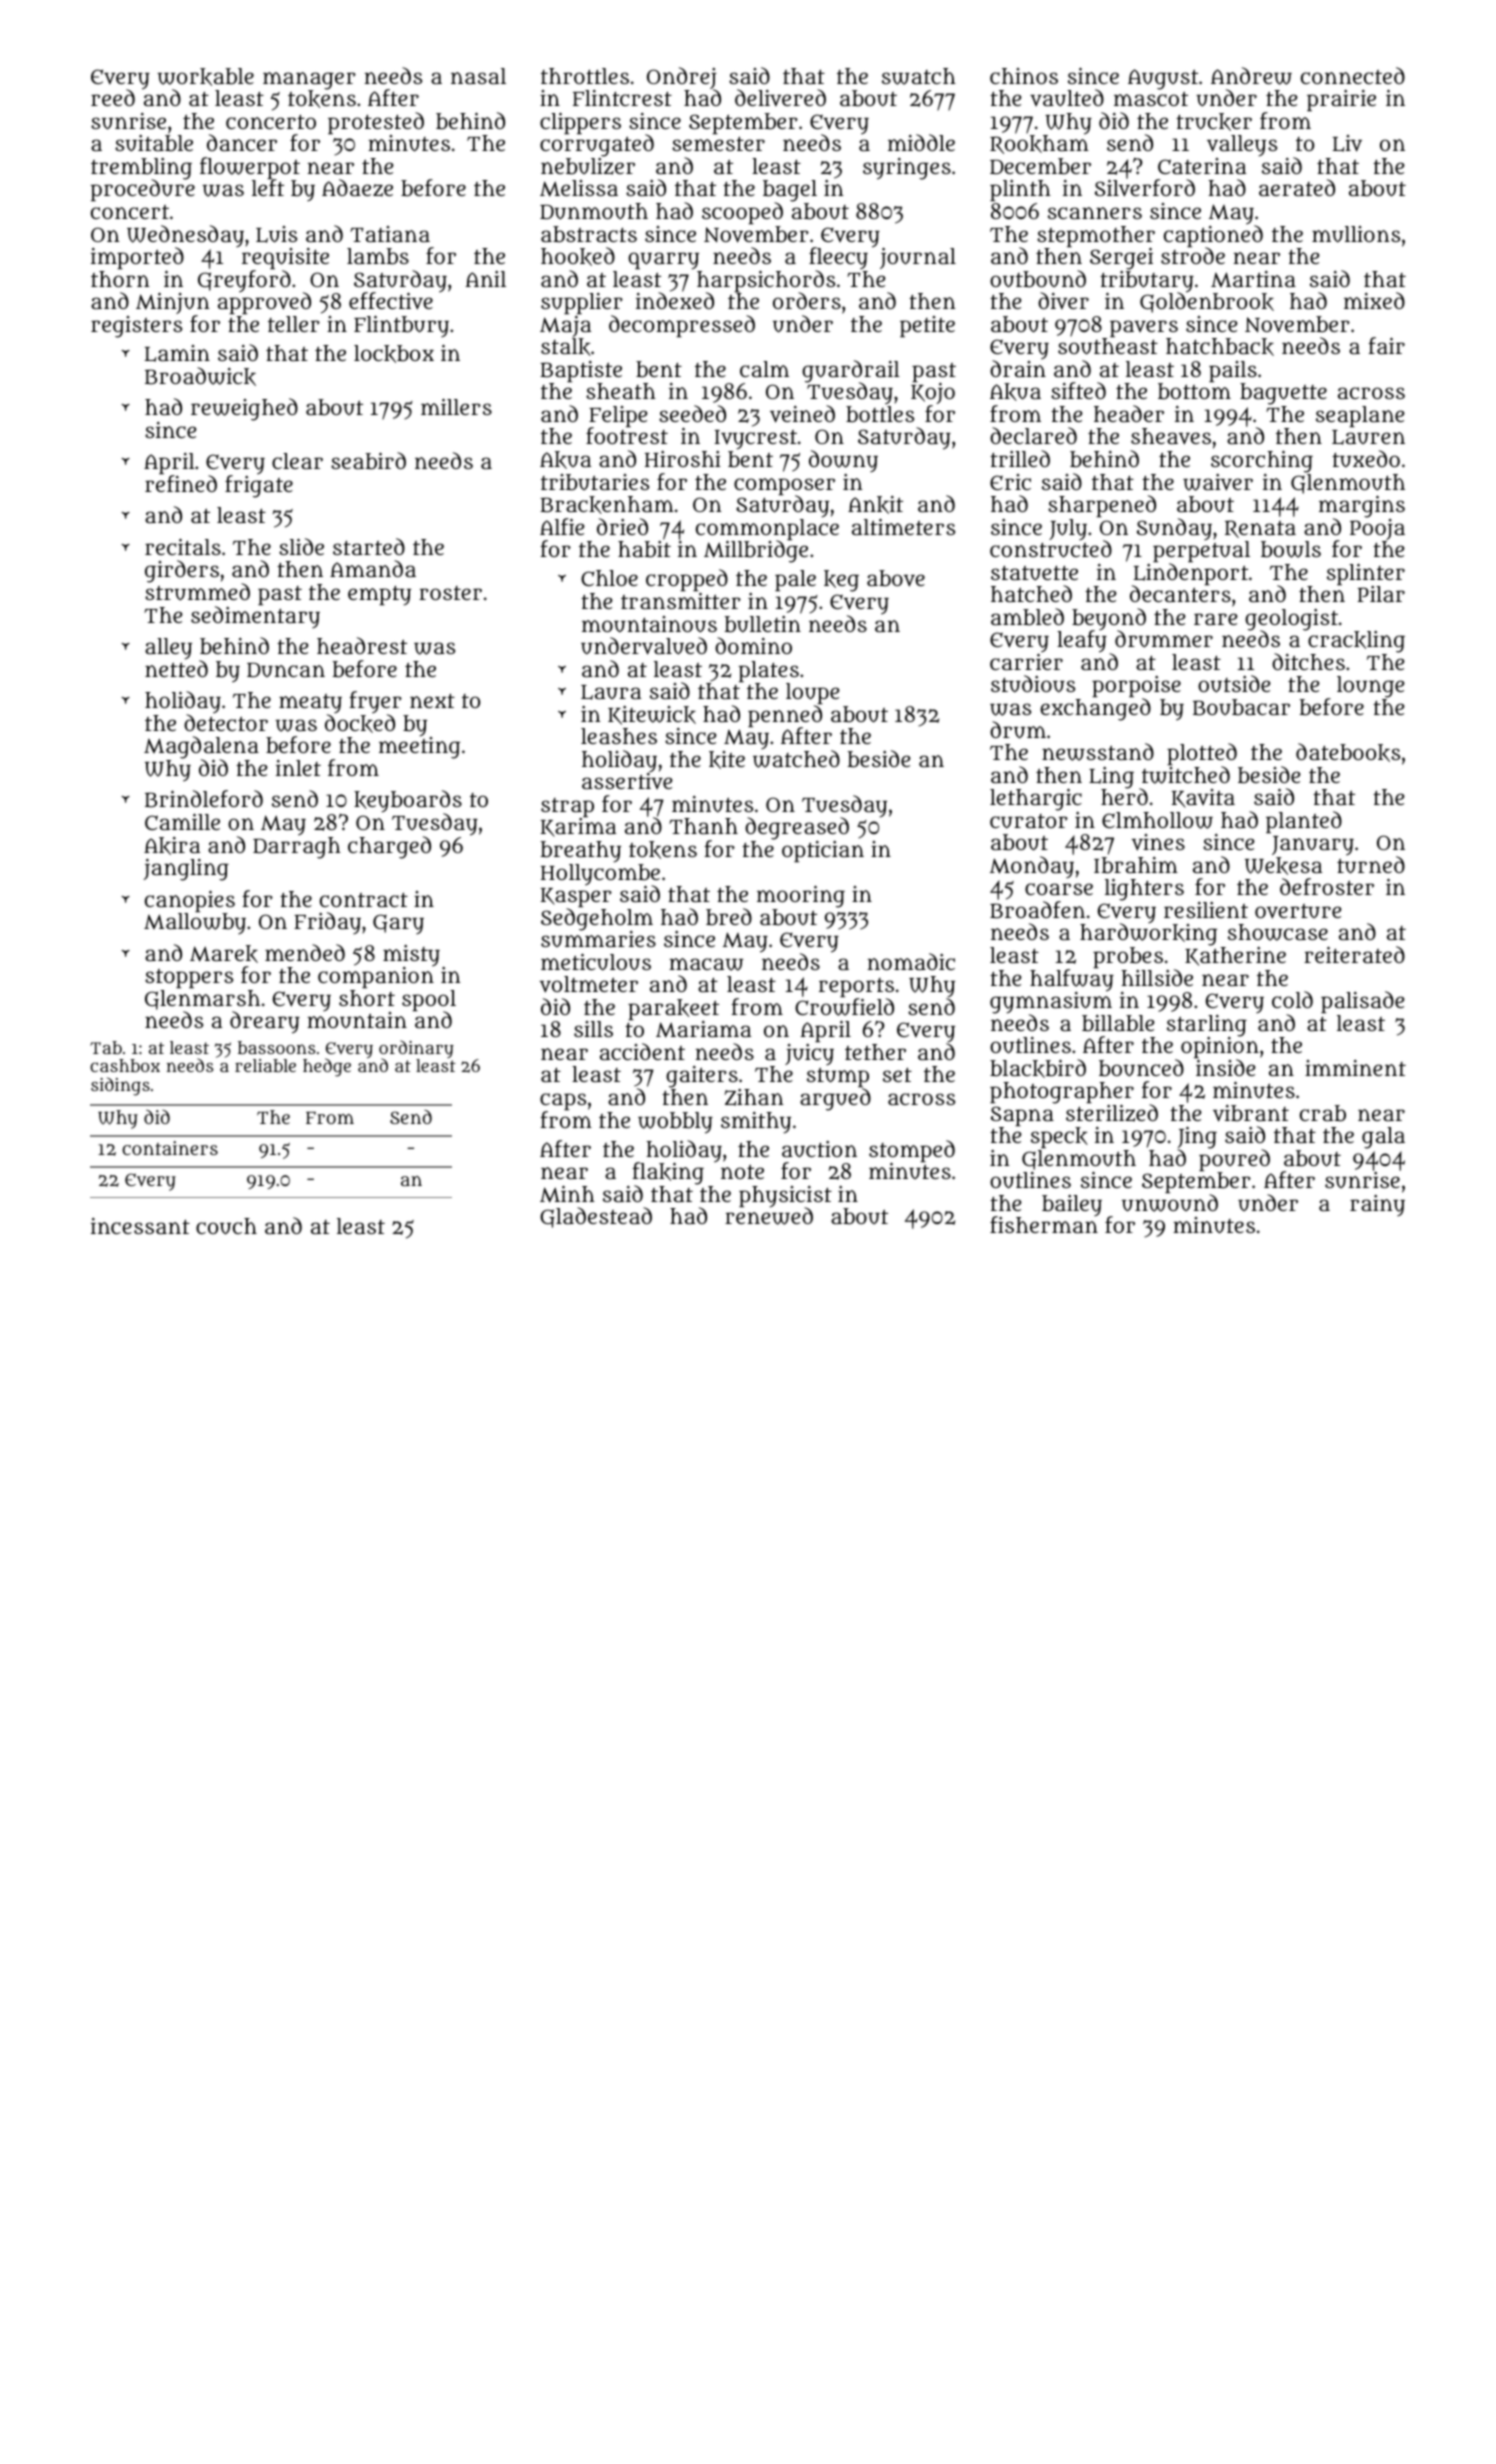 This page has width=1496, height=2464. What do you see at coordinates (596, 1217) in the page?
I see `Gladestead` at bounding box center [596, 1217].
